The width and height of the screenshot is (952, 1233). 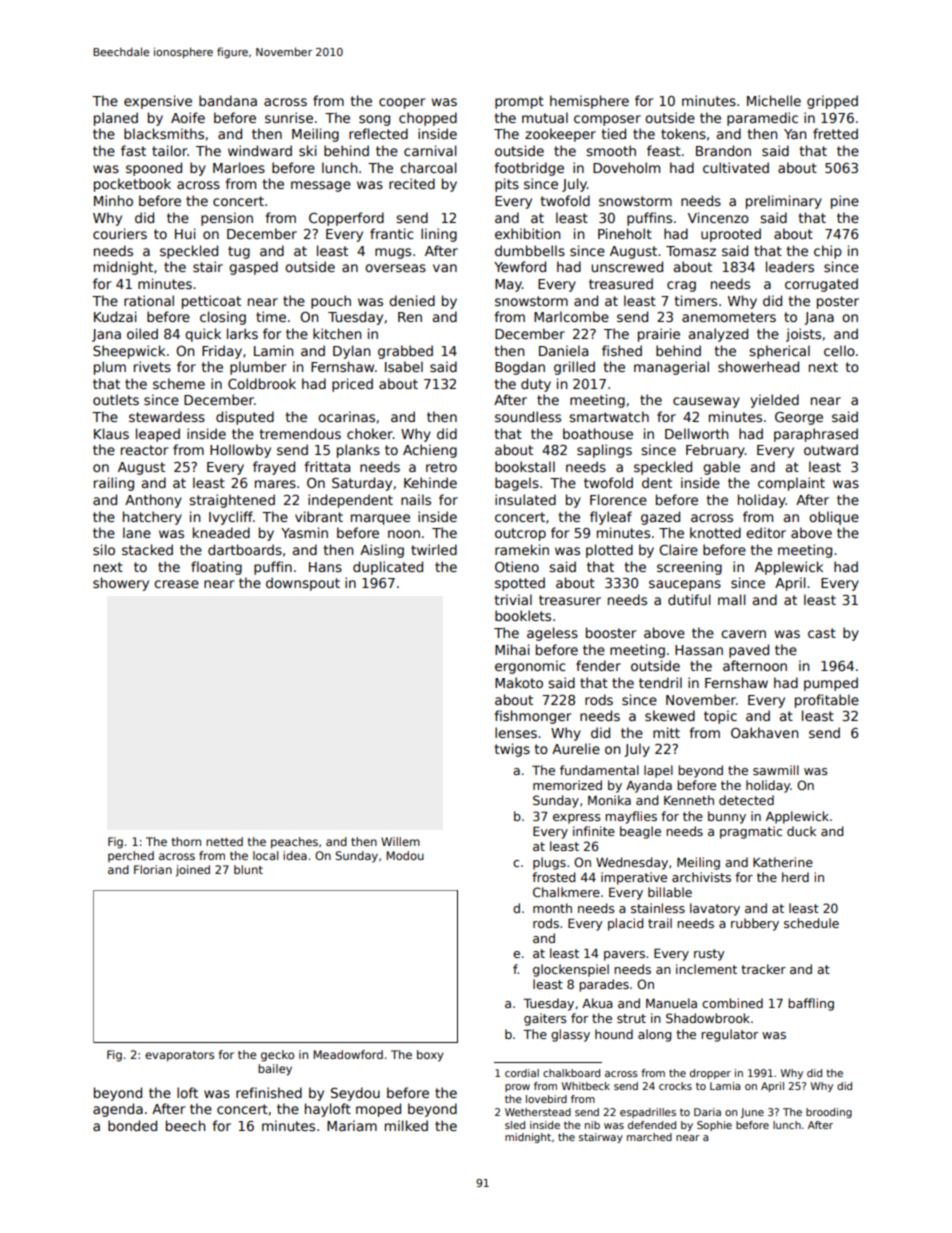 What do you see at coordinates (664, 150) in the screenshot?
I see `feast` at bounding box center [664, 150].
